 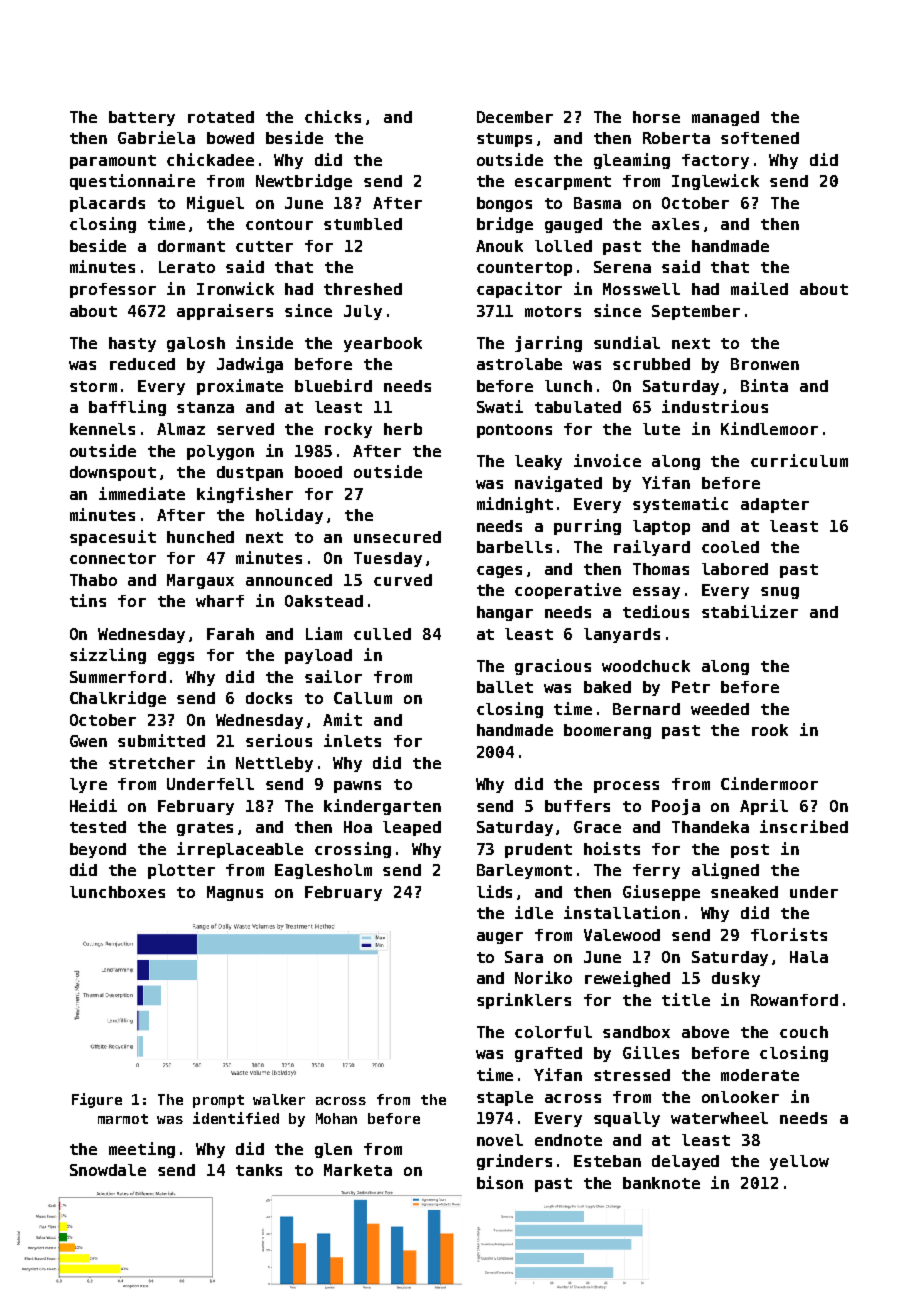 What do you see at coordinates (651, 364) in the screenshot?
I see `scrubbed` at bounding box center [651, 364].
